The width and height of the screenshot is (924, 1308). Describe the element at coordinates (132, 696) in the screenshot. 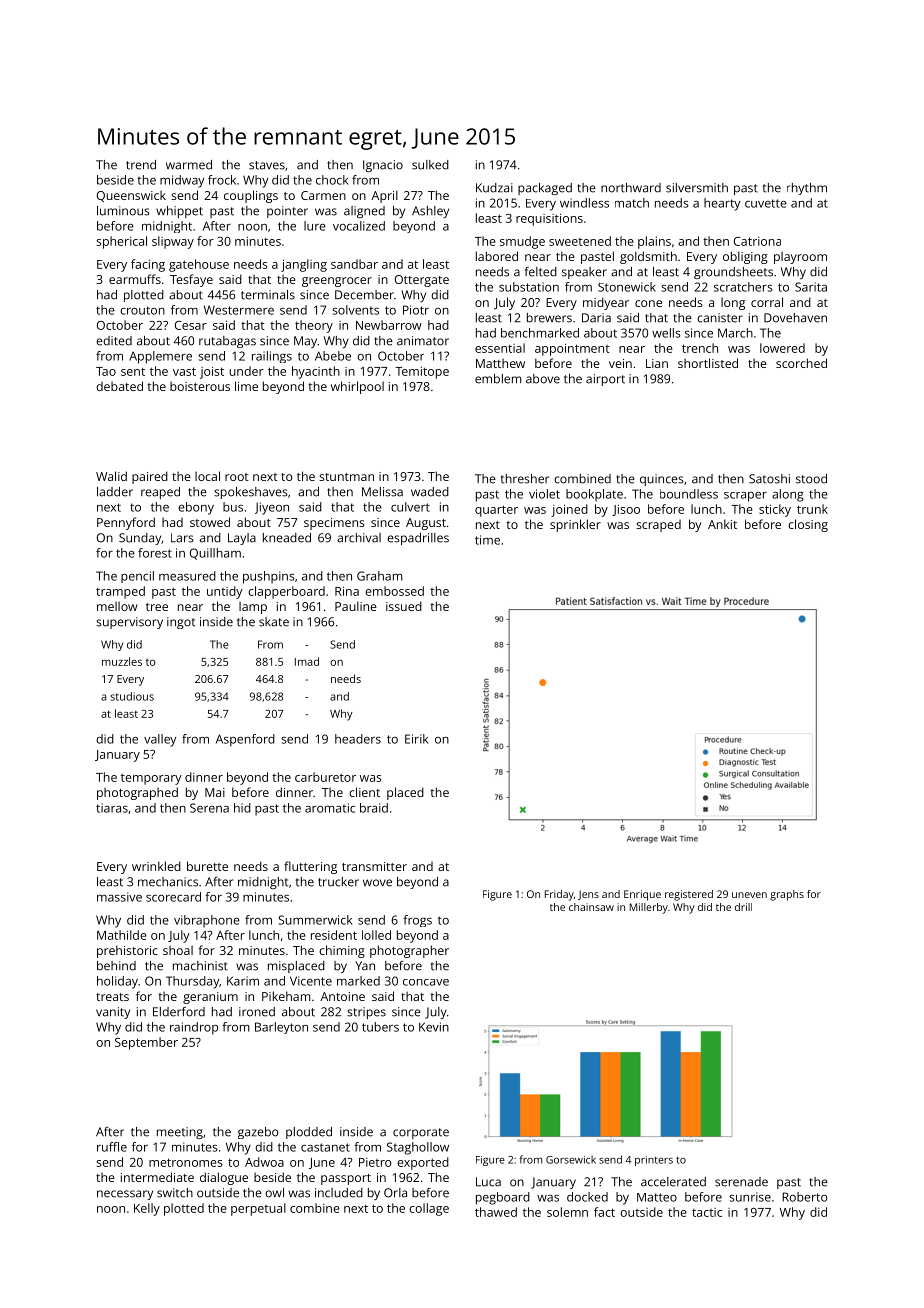

I see `studious` at that location.
